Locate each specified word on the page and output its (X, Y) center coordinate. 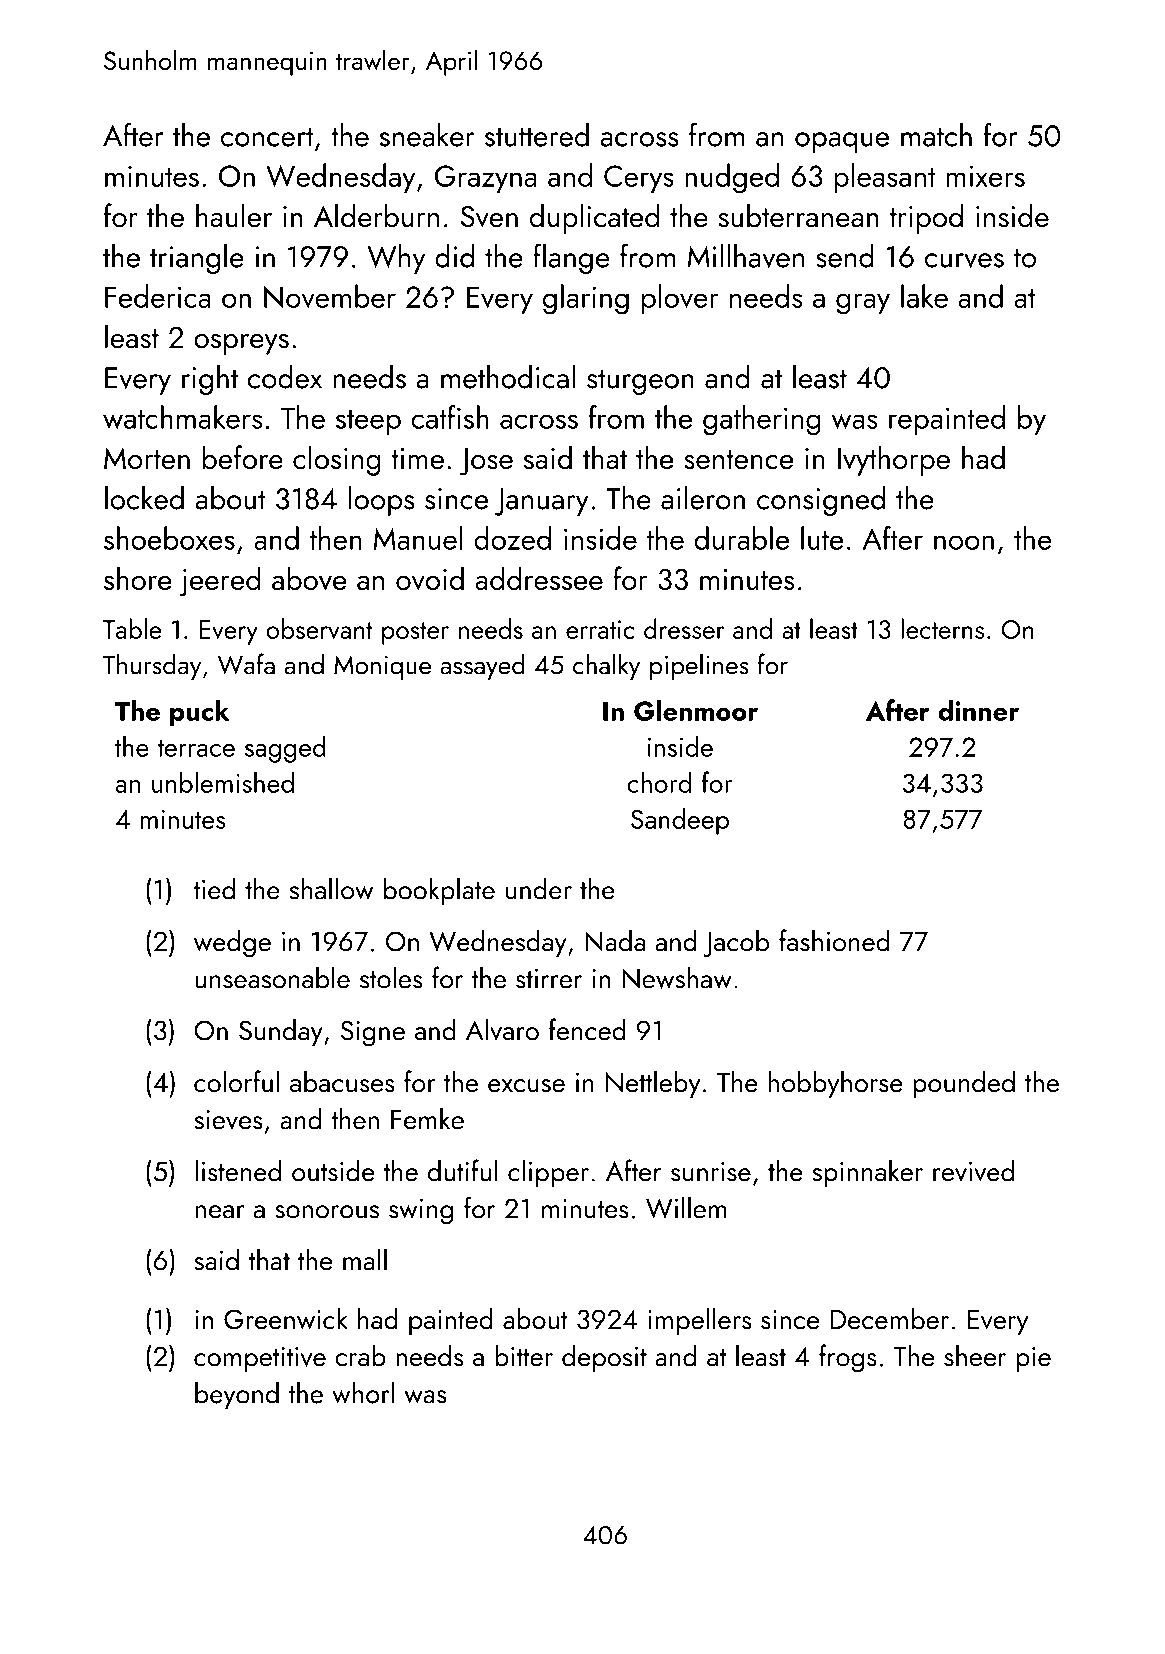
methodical (508, 377)
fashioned (834, 940)
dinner (978, 710)
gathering (762, 420)
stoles (391, 978)
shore (138, 578)
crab (360, 1355)
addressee (539, 578)
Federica (158, 296)
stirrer (549, 979)
